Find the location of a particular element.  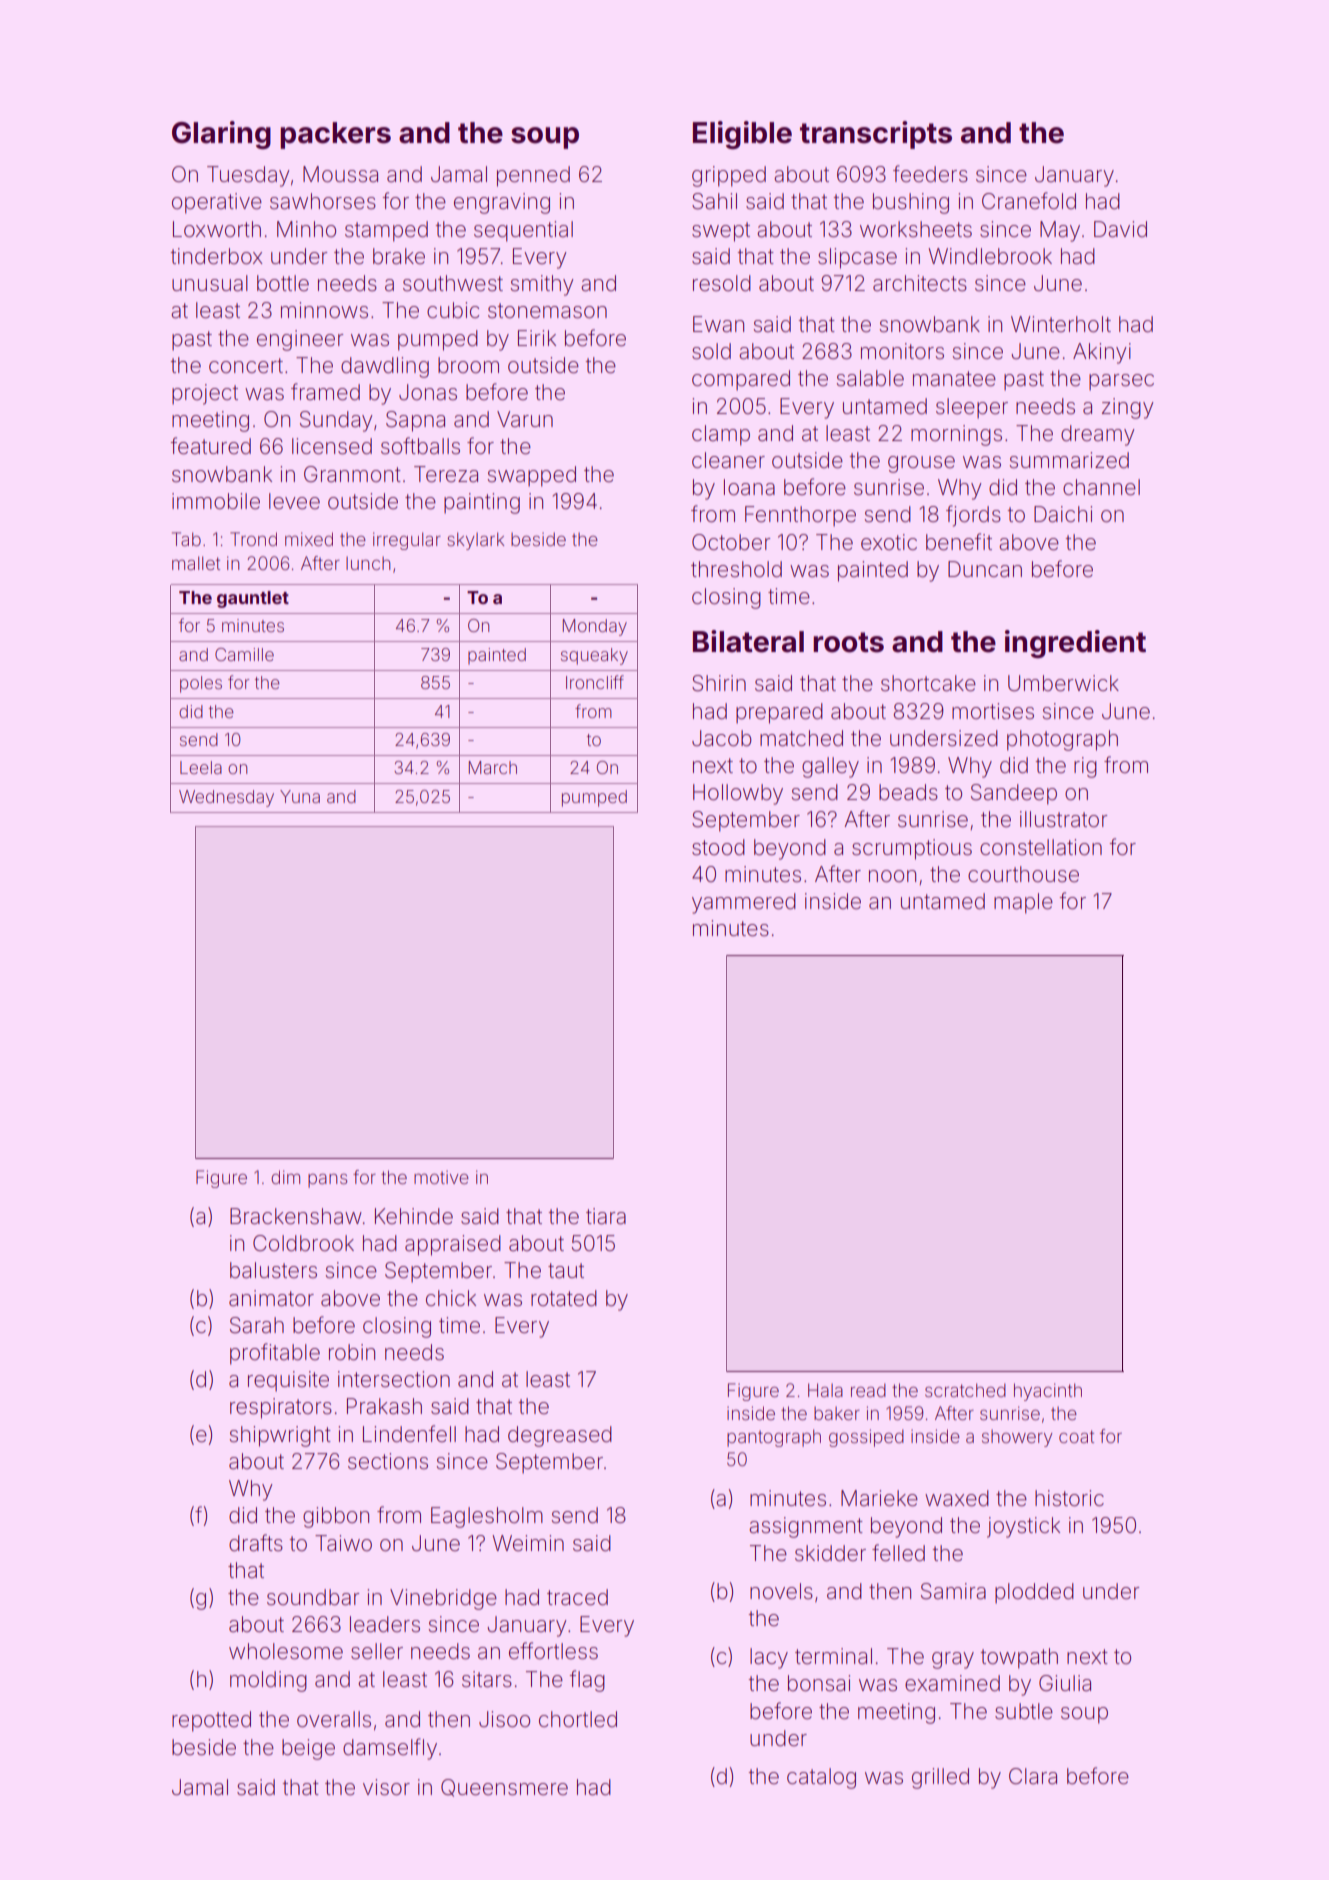

gray is located at coordinates (953, 1660).
